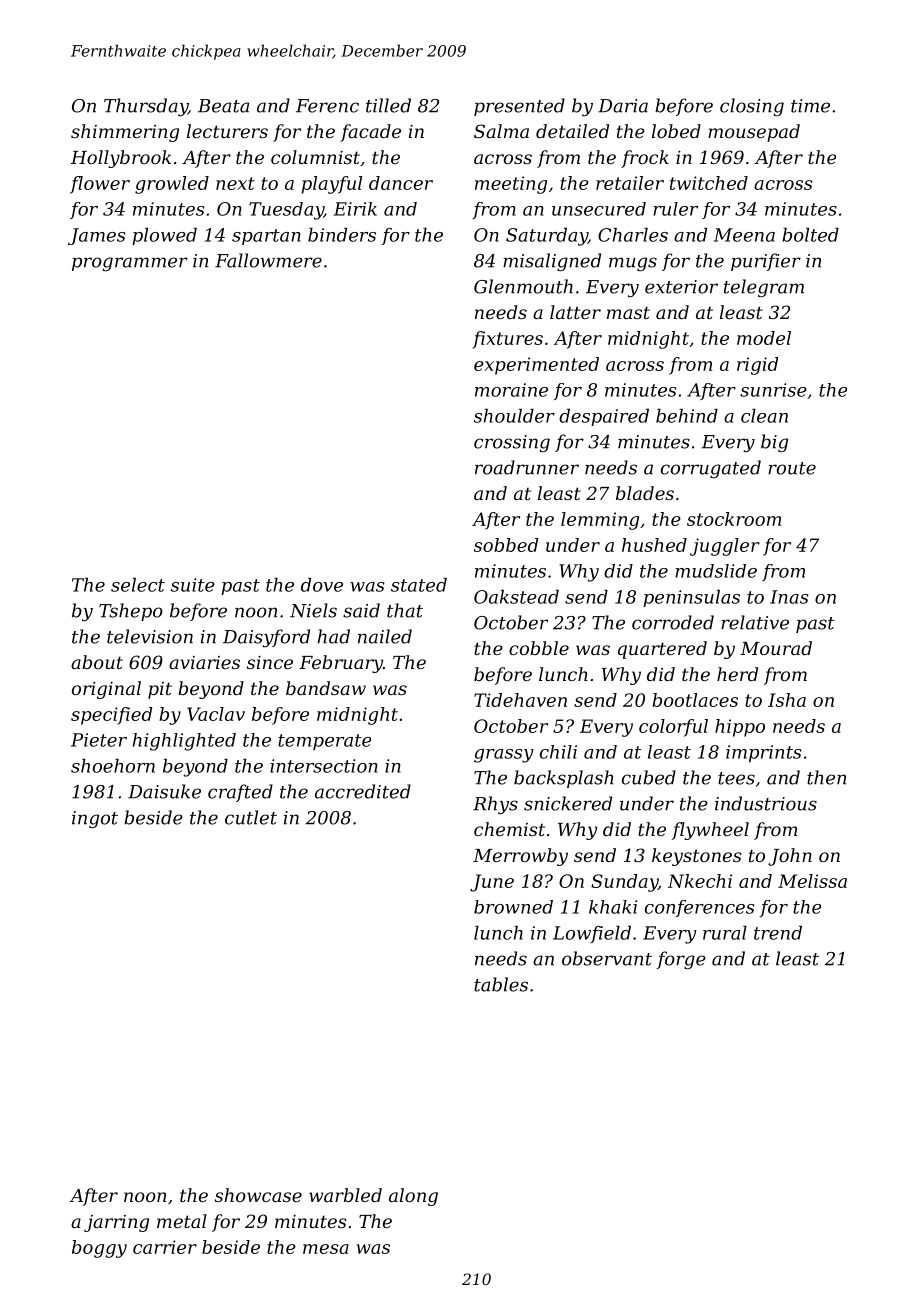 The image size is (924, 1314). I want to click on trend, so click(778, 933).
